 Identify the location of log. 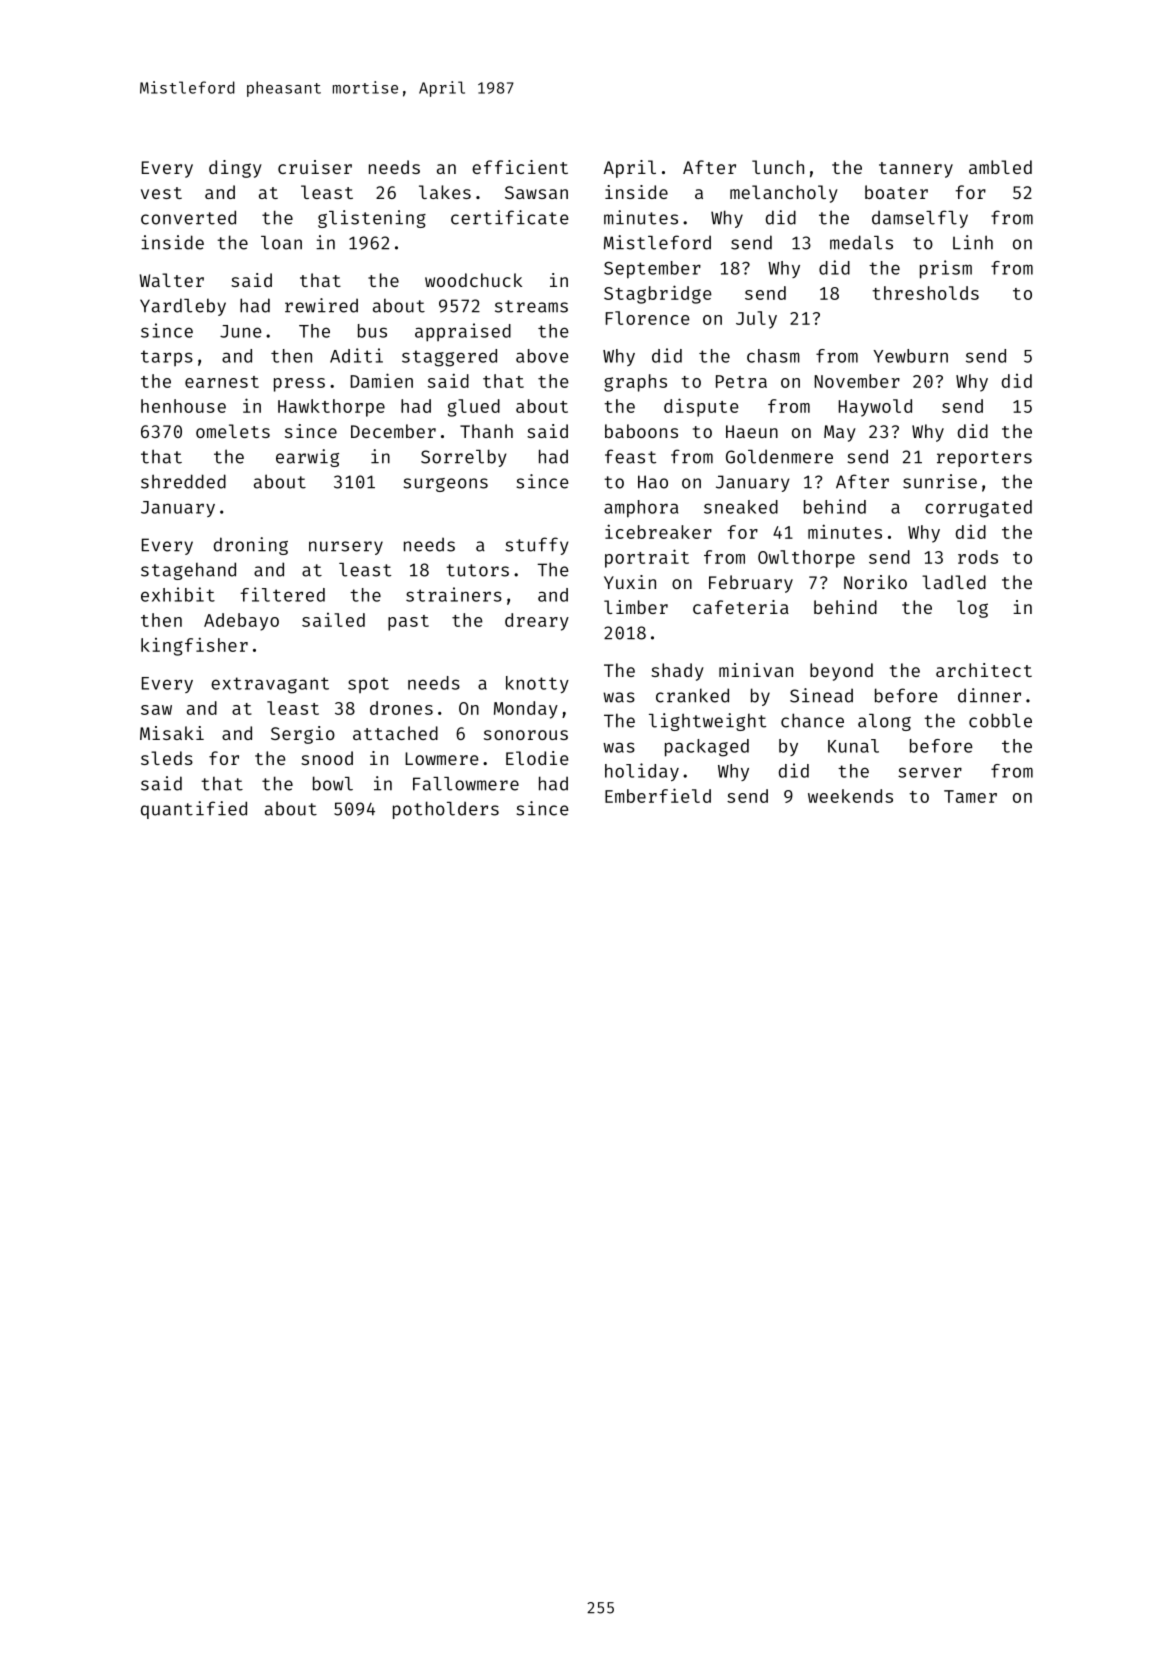
(972, 609).
